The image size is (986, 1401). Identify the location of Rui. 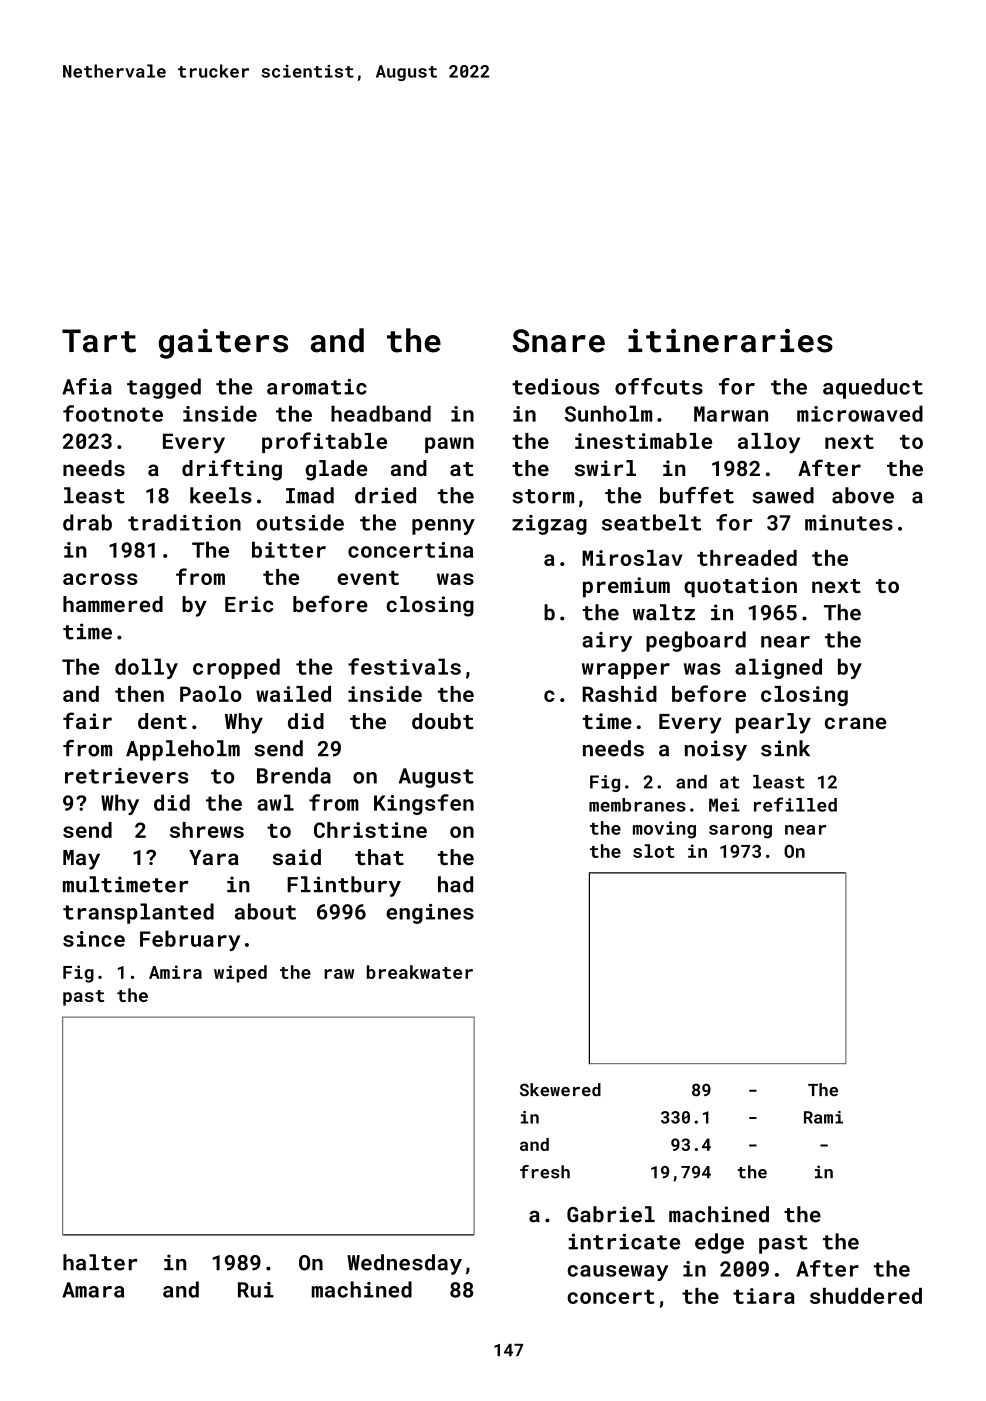
(256, 1290).
